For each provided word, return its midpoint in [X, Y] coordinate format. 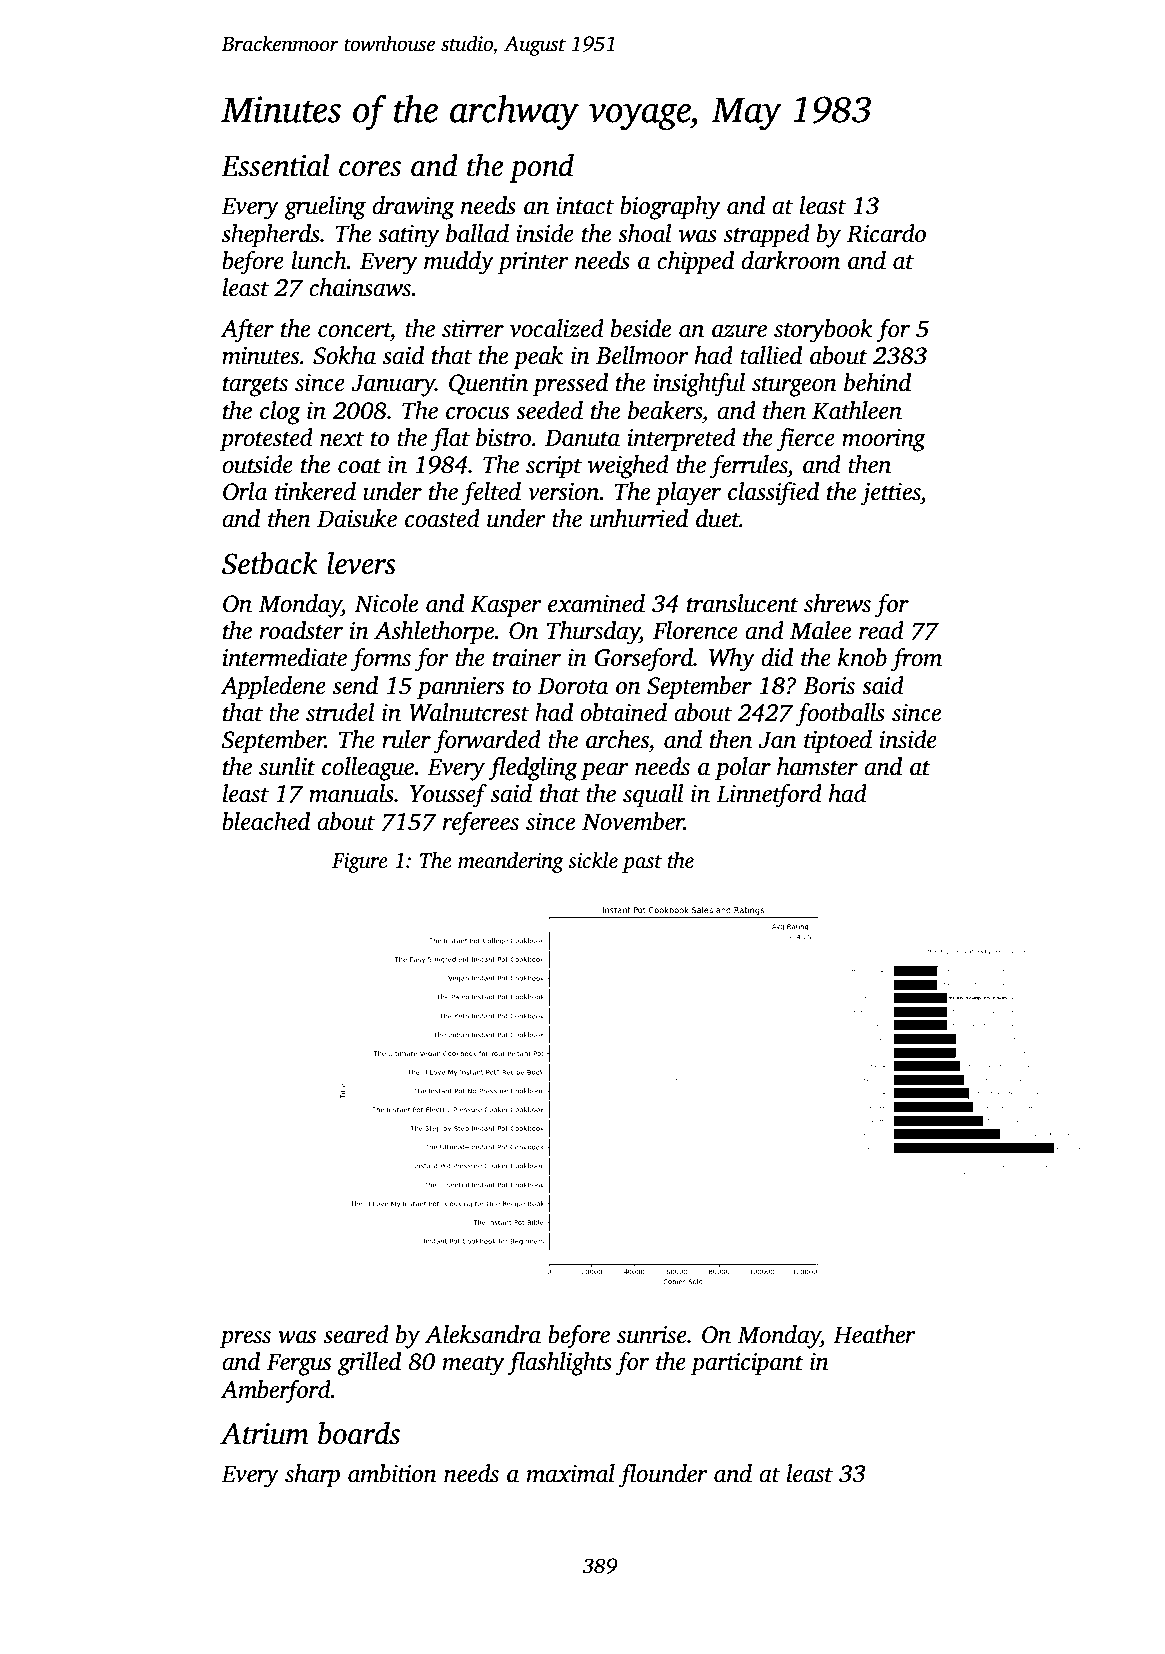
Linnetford [769, 796]
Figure [360, 863]
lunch [319, 260]
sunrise [652, 1335]
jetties [890, 494]
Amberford [275, 1392]
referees [481, 824]
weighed [628, 467]
